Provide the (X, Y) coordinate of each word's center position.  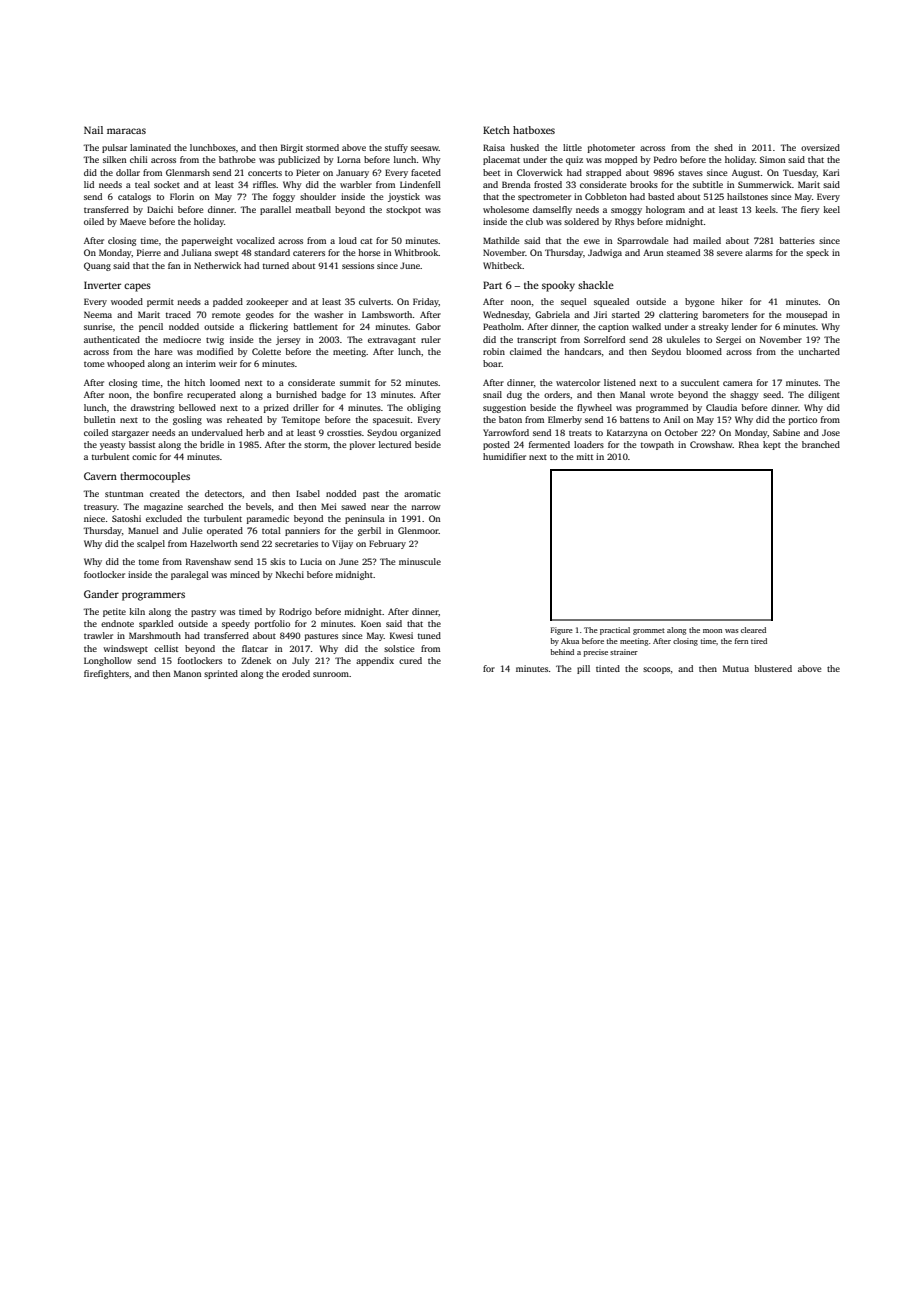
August (746, 173)
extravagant (392, 341)
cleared (753, 630)
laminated (150, 147)
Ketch (496, 130)
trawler (98, 635)
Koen (371, 623)
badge (333, 395)
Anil (671, 419)
